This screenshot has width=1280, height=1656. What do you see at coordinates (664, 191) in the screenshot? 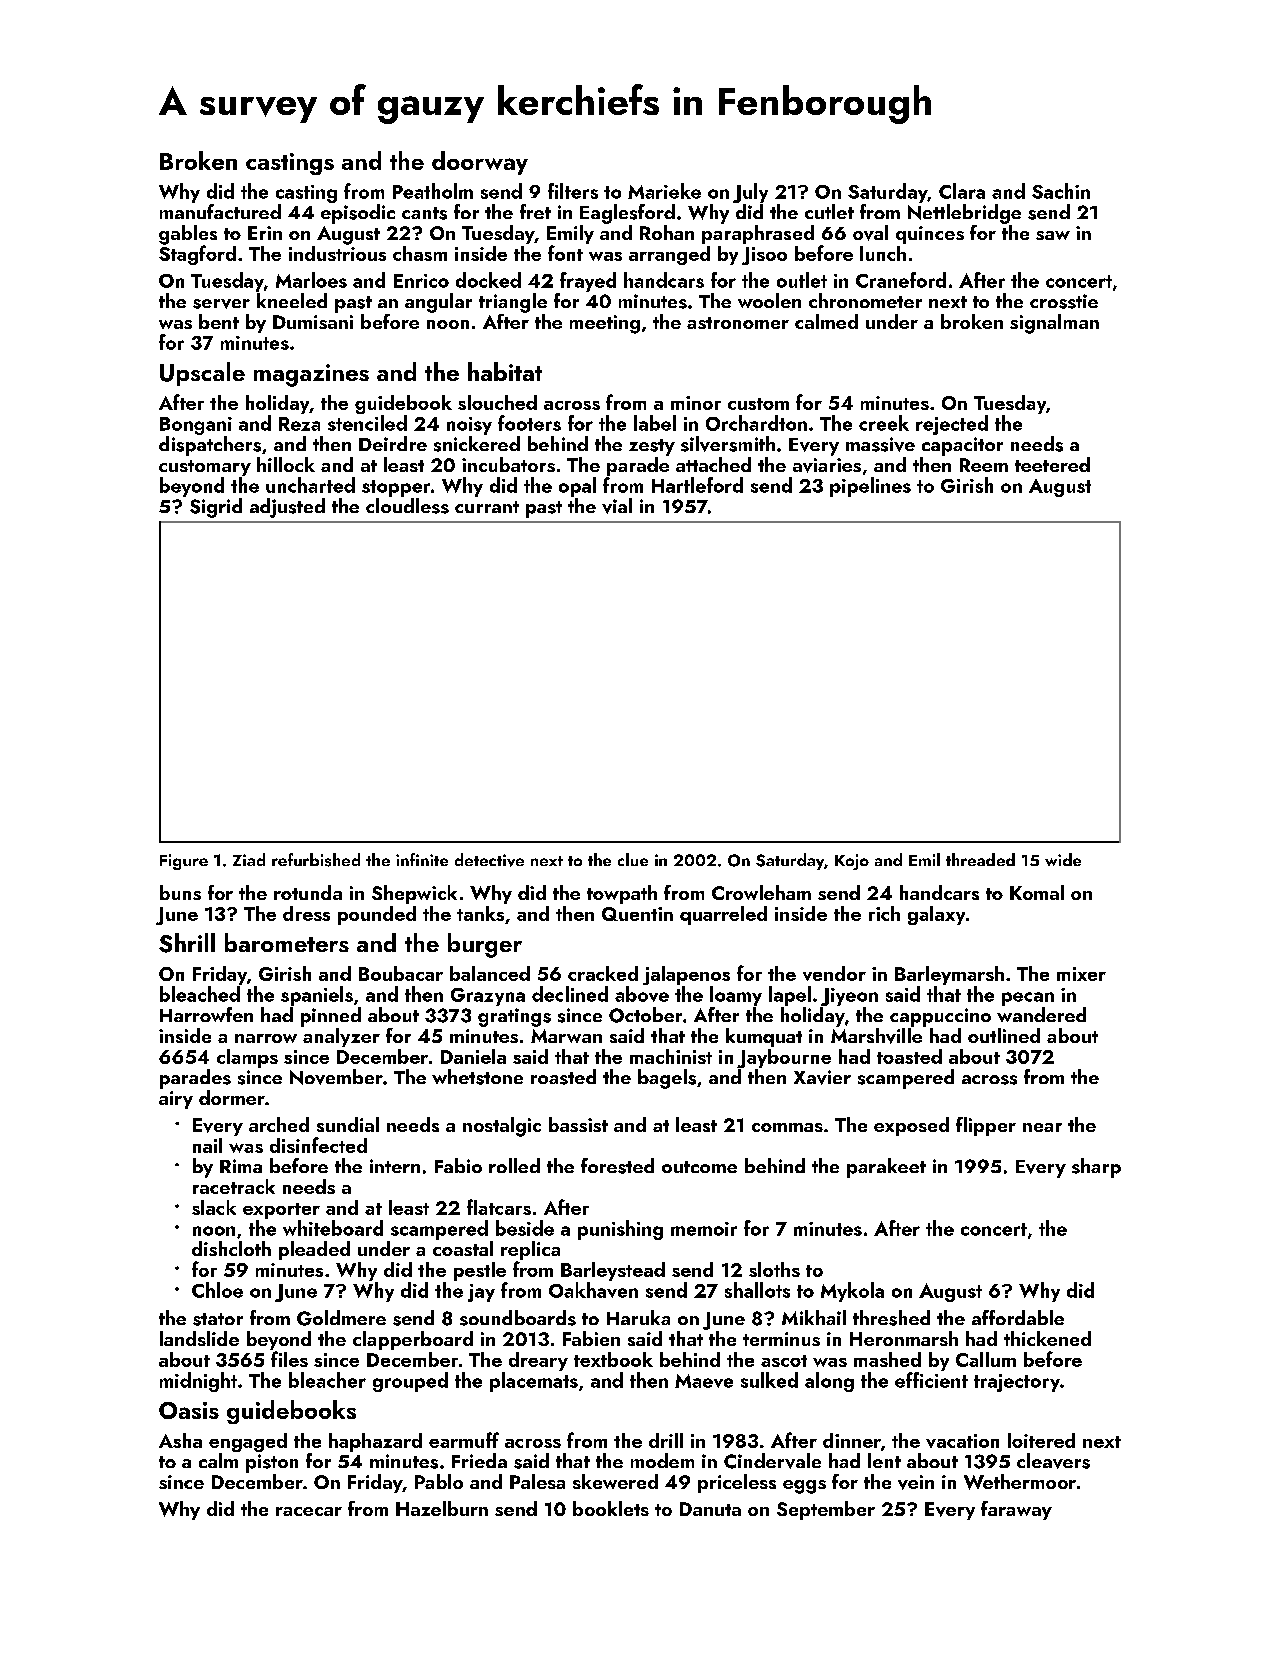
I see `Marieke` at bounding box center [664, 191].
